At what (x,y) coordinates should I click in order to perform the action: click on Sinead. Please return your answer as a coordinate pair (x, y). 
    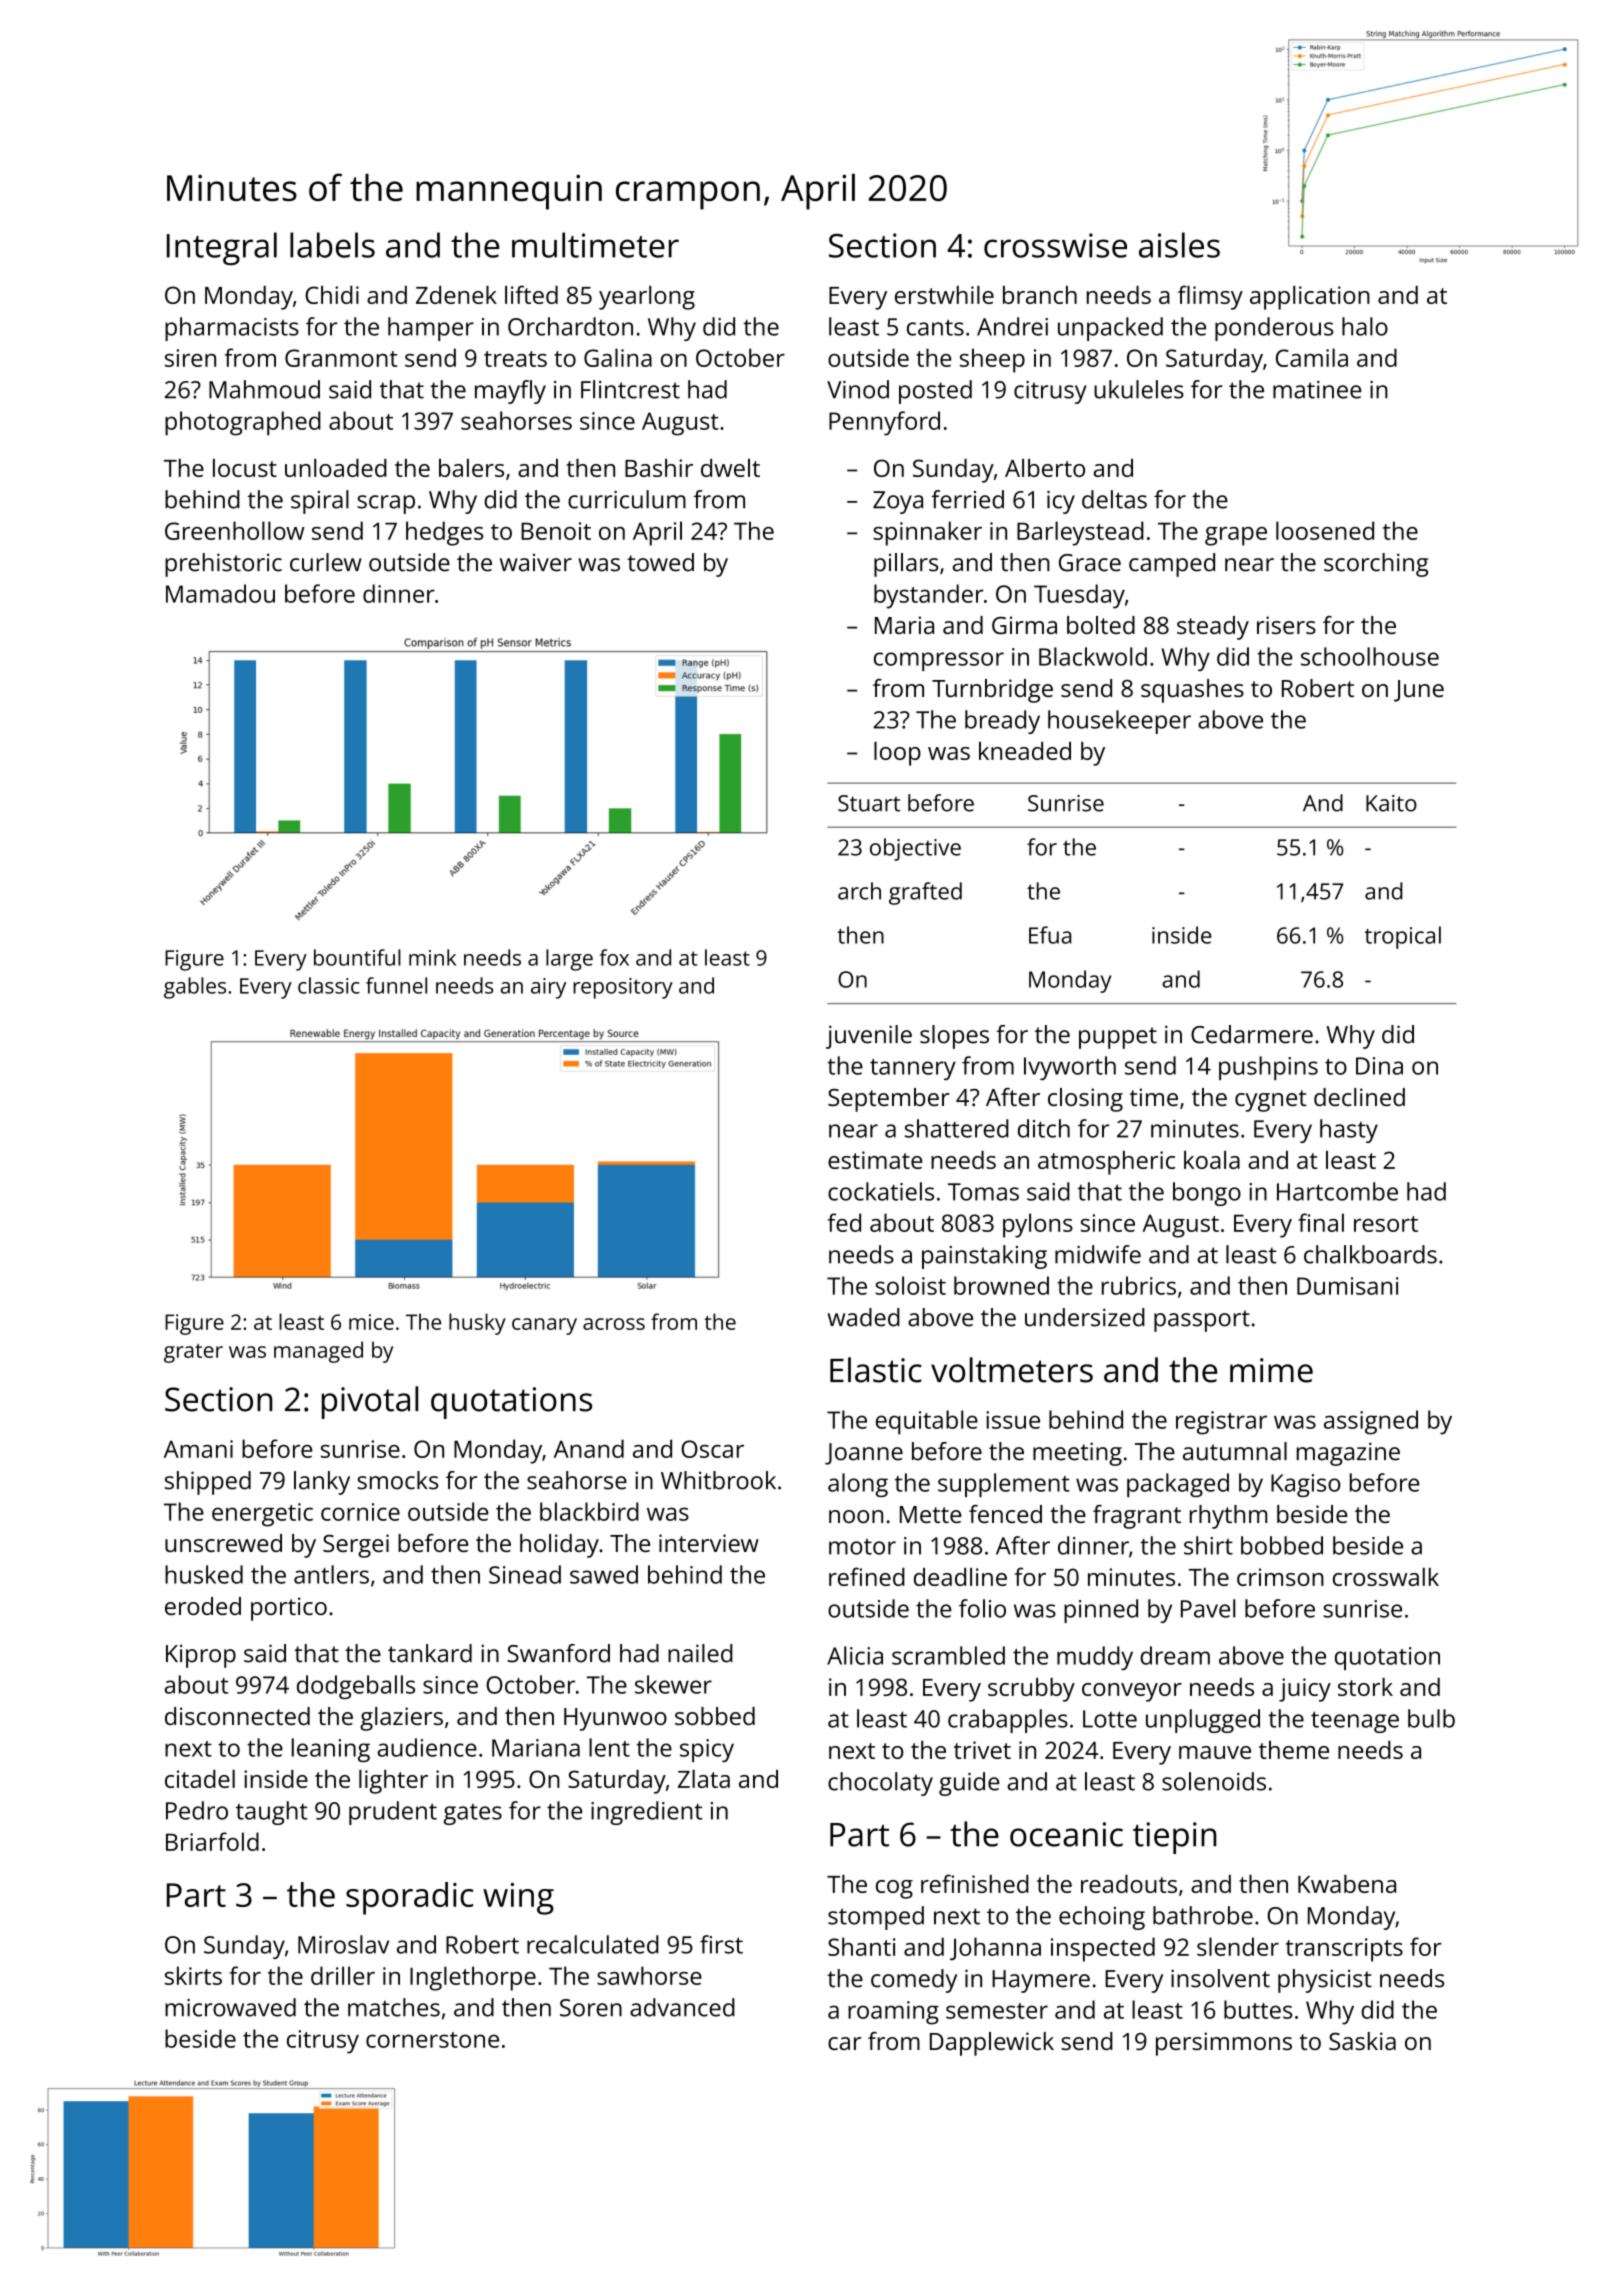
    Looking at the image, I should click on (525, 1574).
